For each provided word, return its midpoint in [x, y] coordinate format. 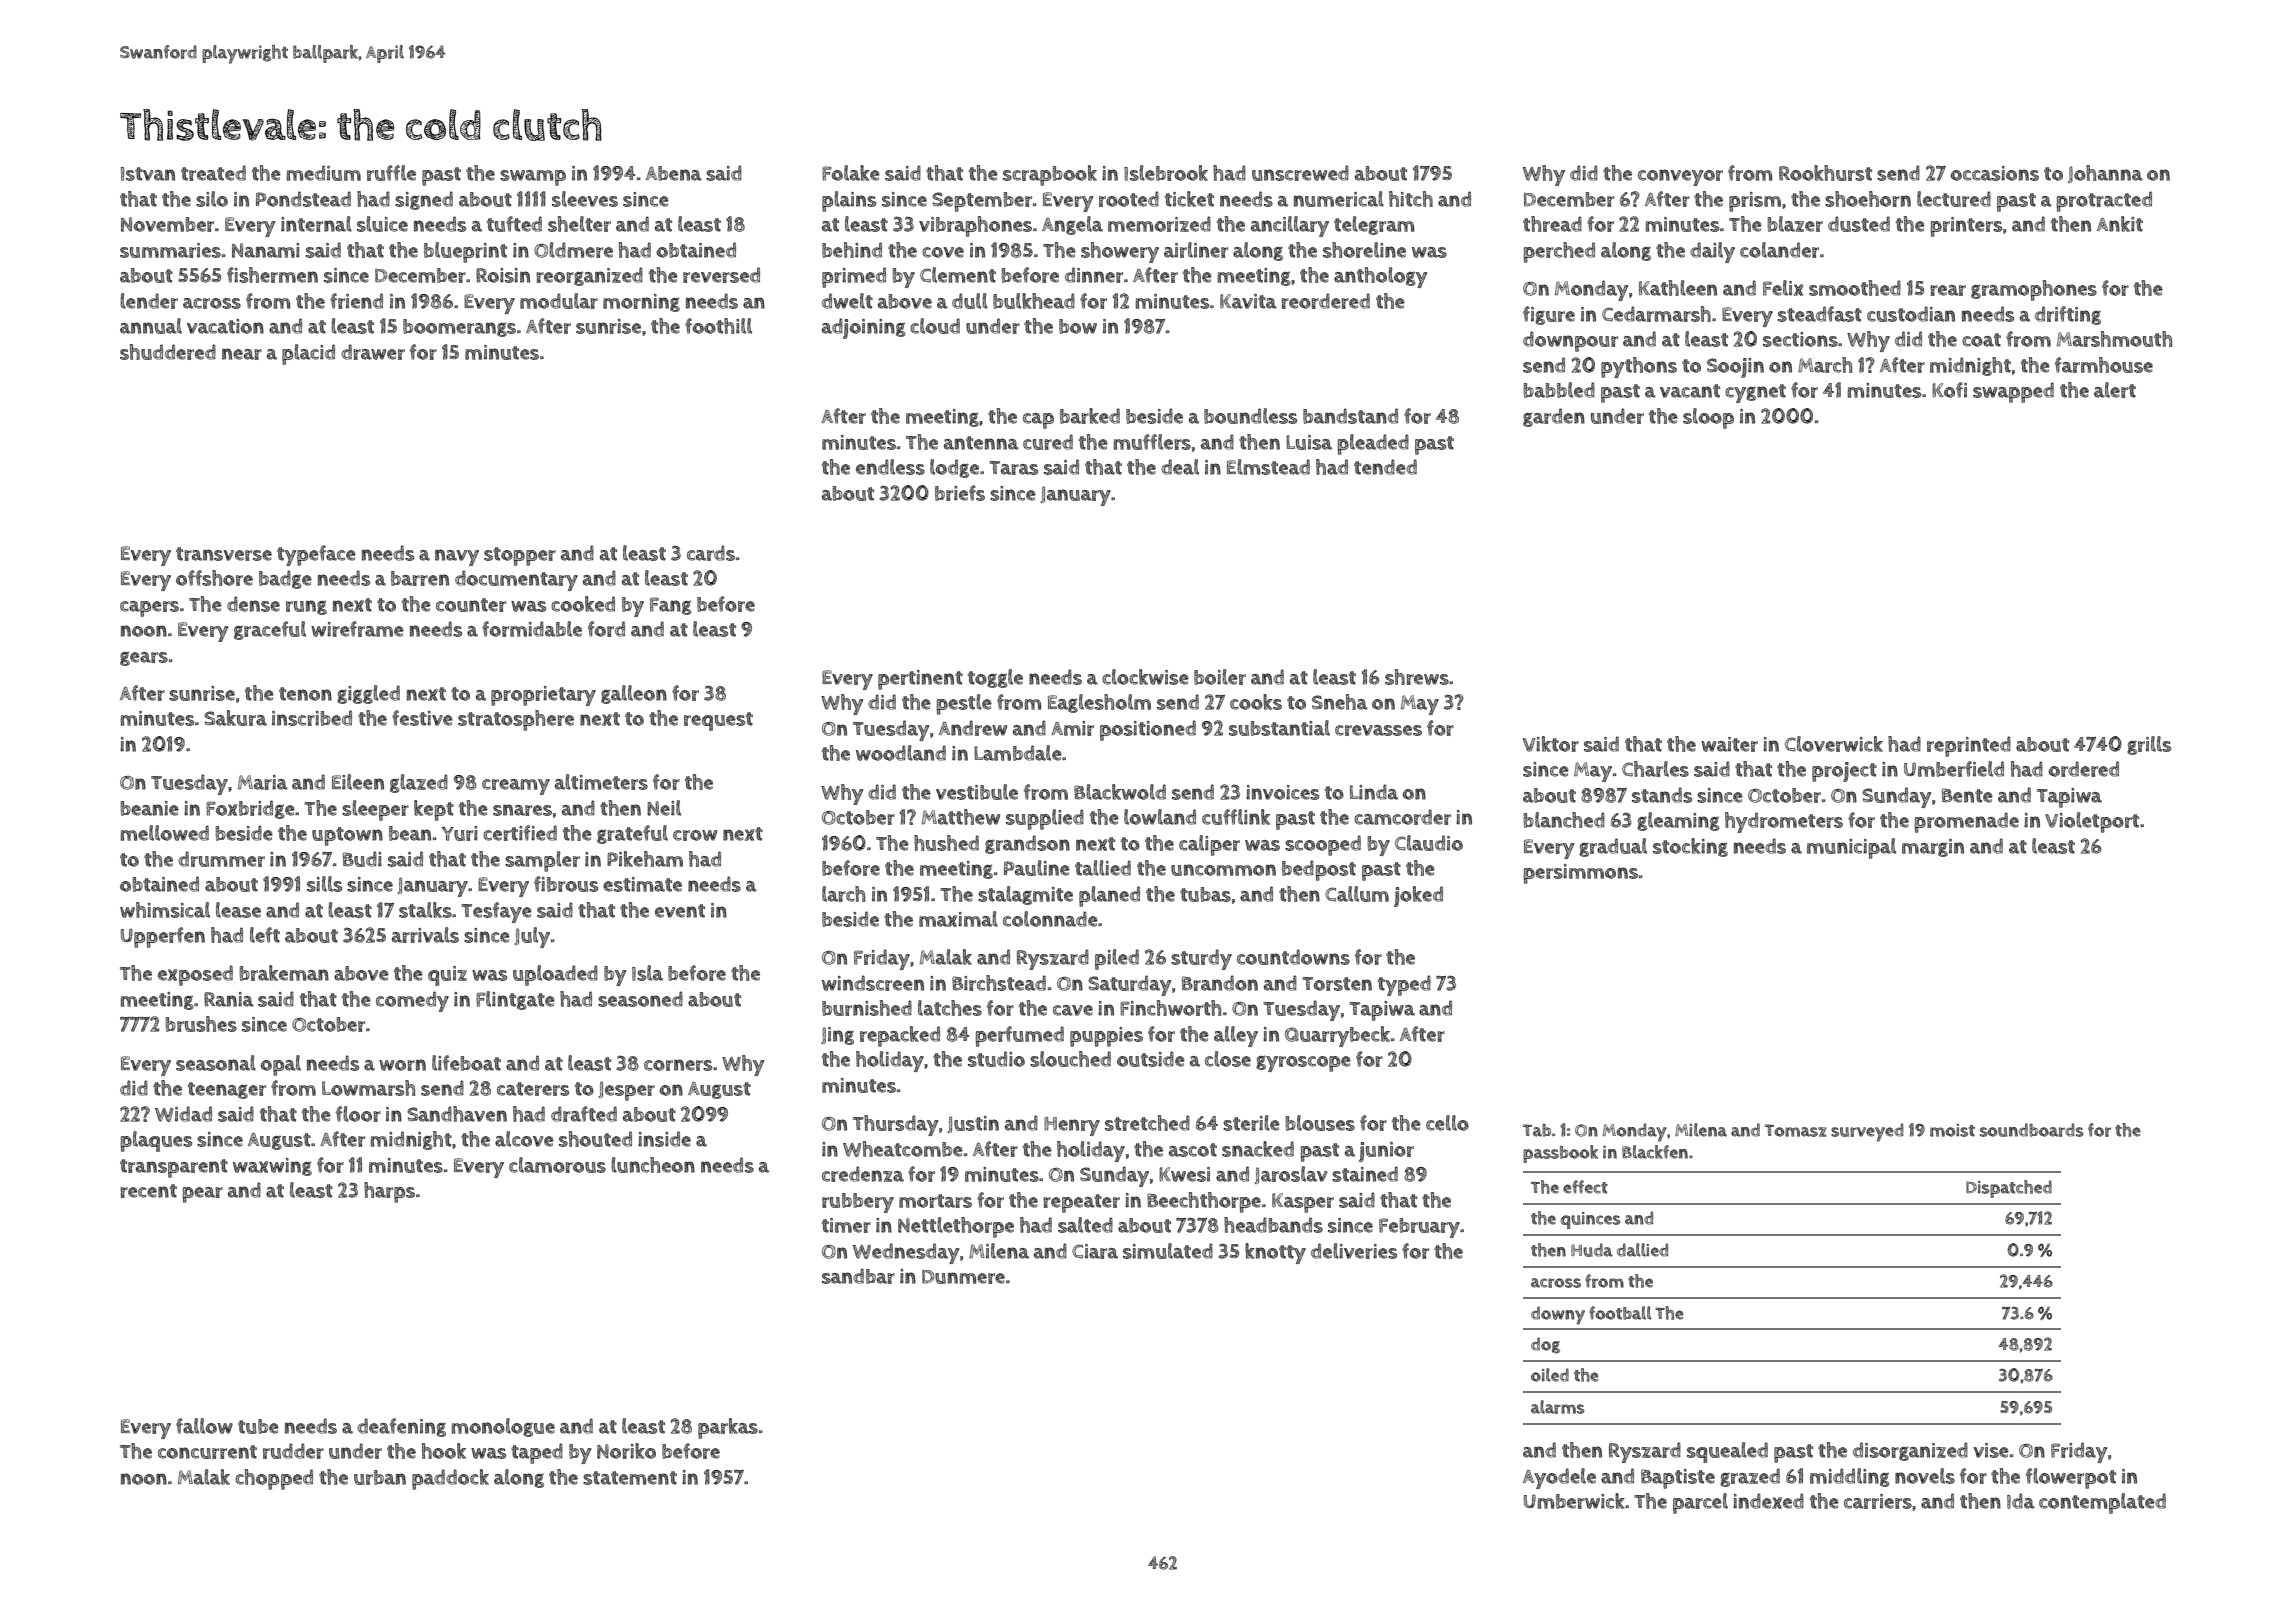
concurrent [207, 1452]
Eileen [358, 782]
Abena [674, 173]
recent [148, 1191]
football [1620, 1313]
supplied [1045, 819]
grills [2149, 745]
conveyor [1680, 177]
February [1419, 1228]
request [718, 721]
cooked [583, 604]
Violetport [2092, 822]
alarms [1557, 1407]
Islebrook [1166, 173]
